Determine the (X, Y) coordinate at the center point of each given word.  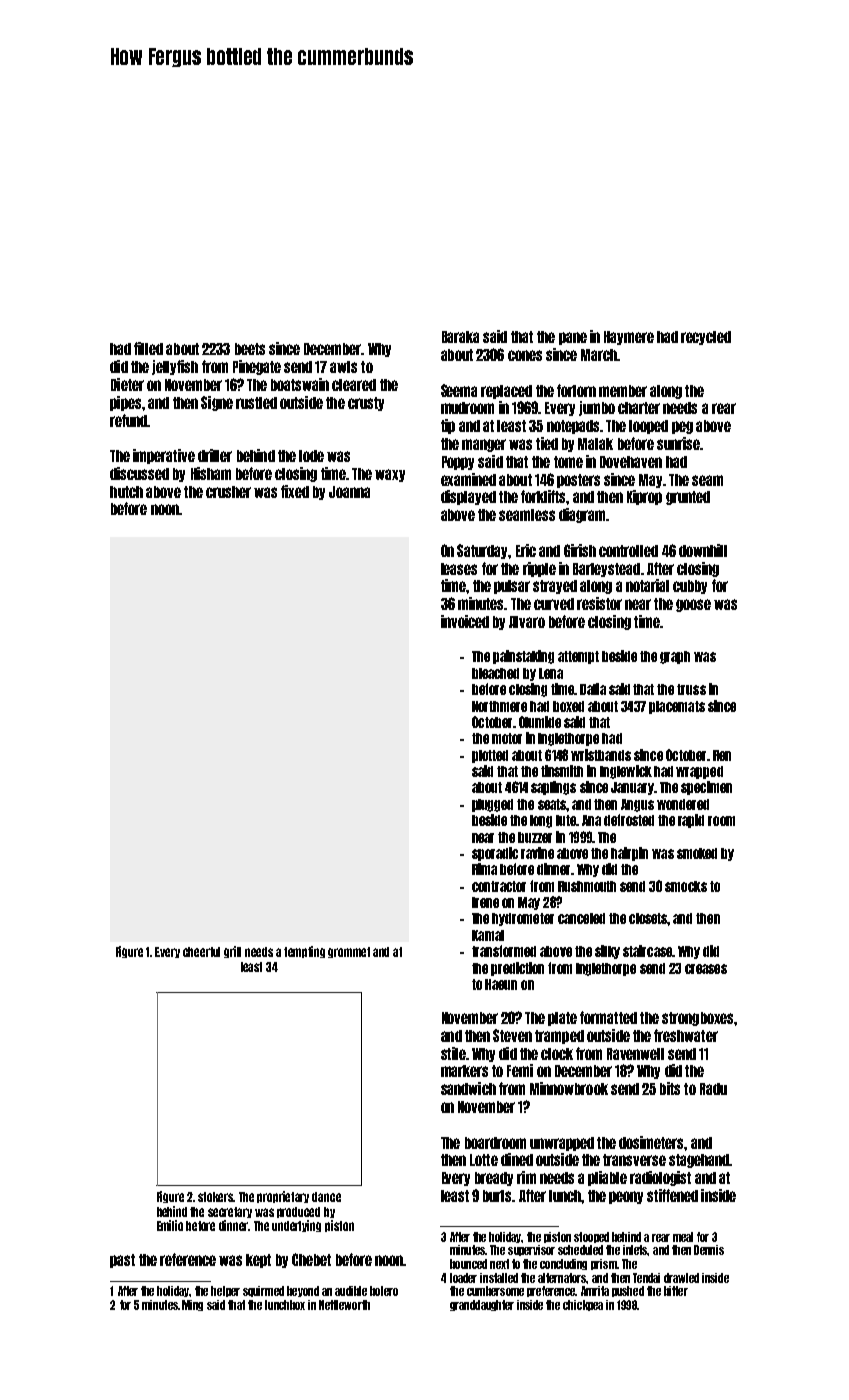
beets (250, 349)
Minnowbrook (569, 1088)
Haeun (501, 984)
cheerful (201, 952)
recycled (706, 338)
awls (343, 367)
